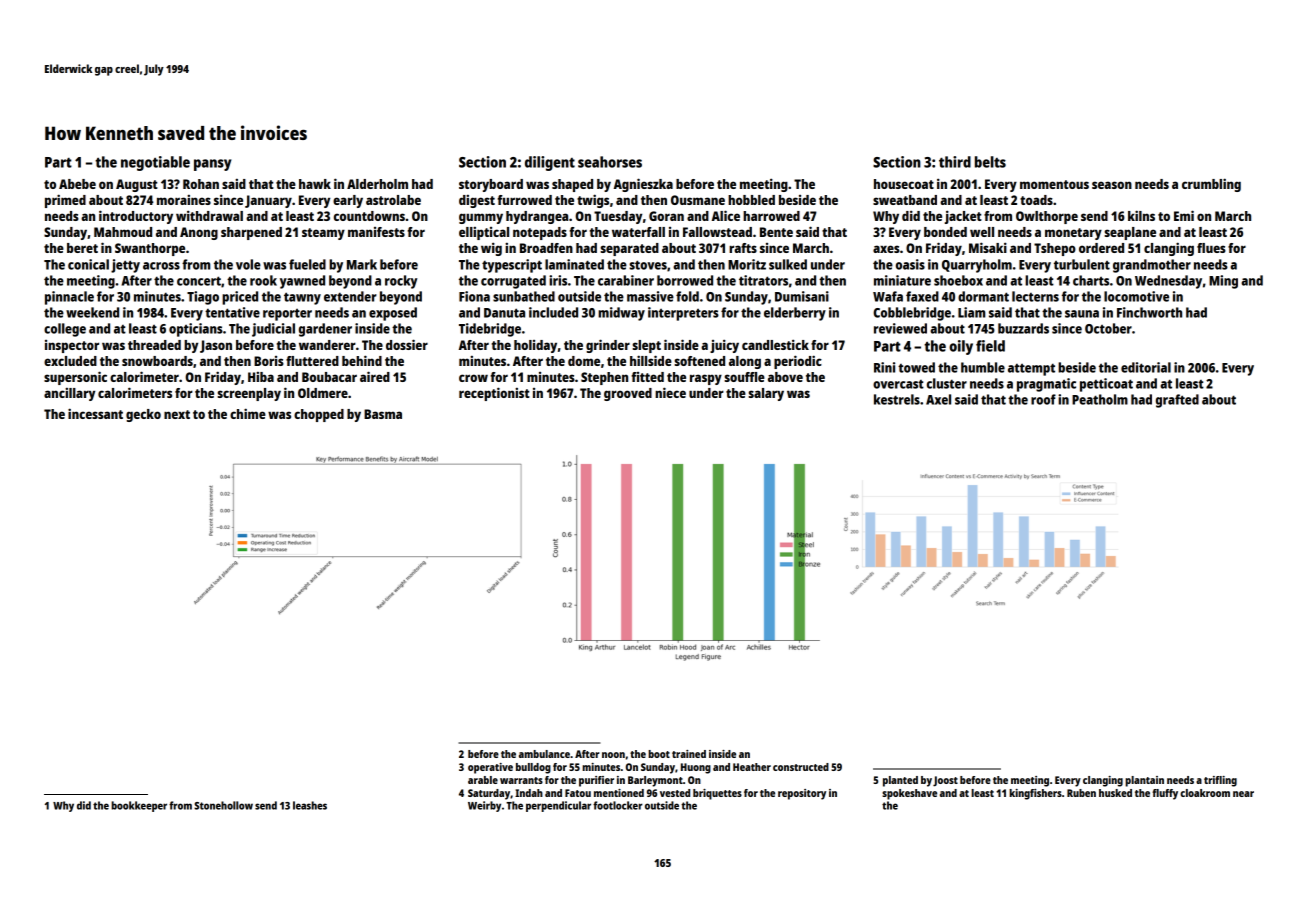 The image size is (1308, 924). Describe the element at coordinates (1082, 314) in the image. I see `sauna` at that location.
